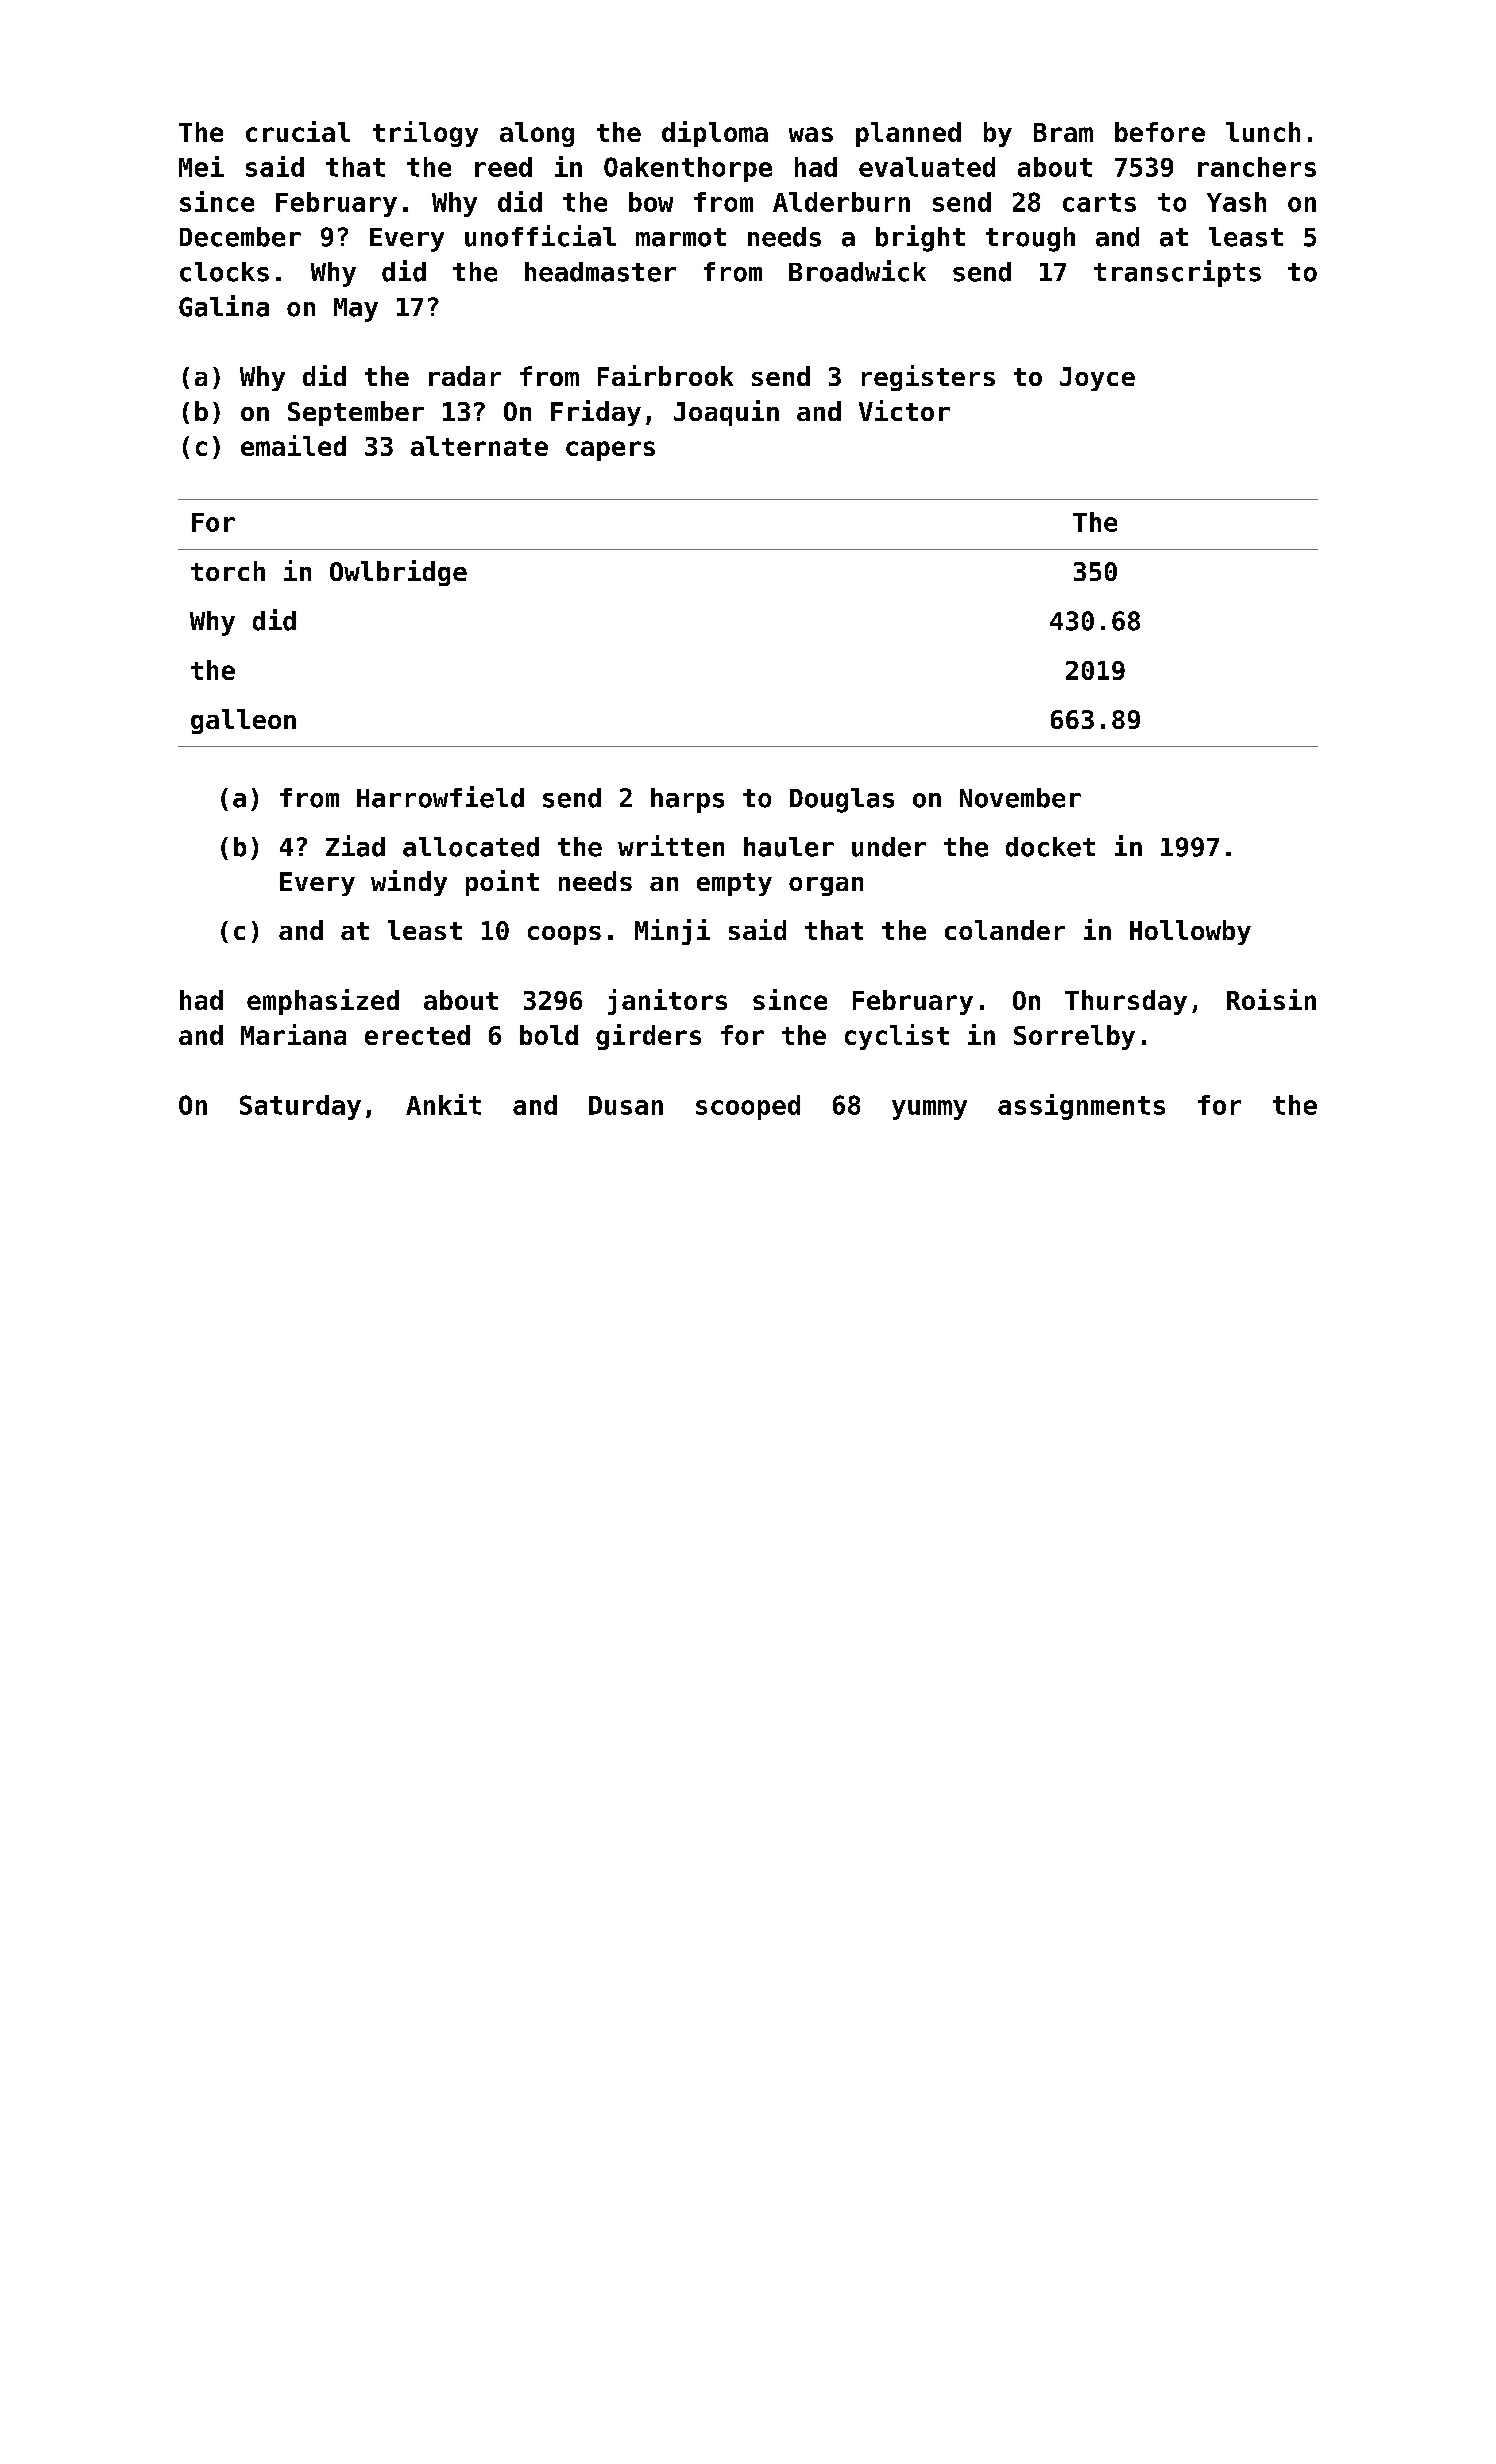  Describe the element at coordinates (425, 134) in the image. I see `trilogy` at that location.
